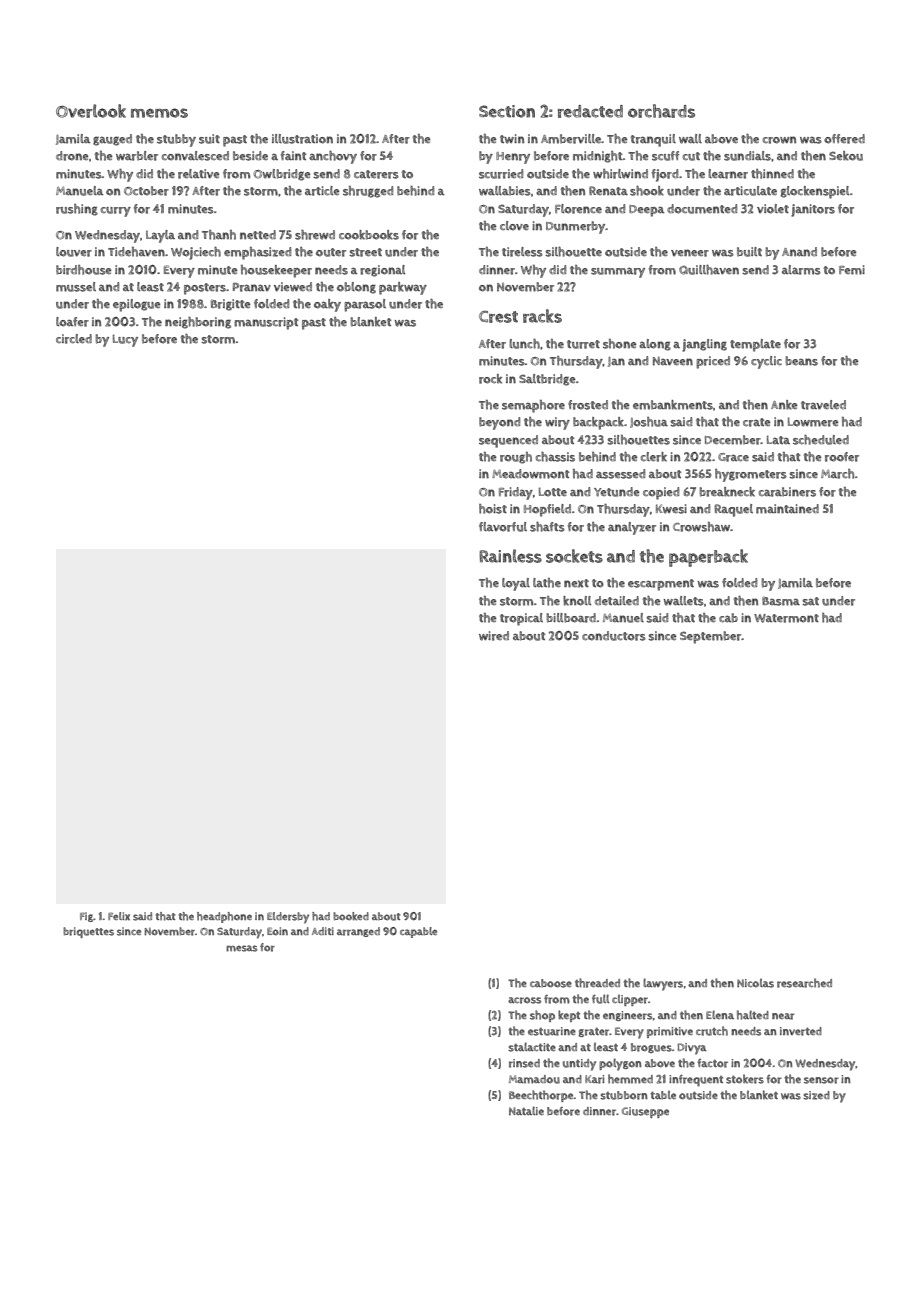 The width and height of the image is (924, 1308). I want to click on assessed, so click(620, 474).
